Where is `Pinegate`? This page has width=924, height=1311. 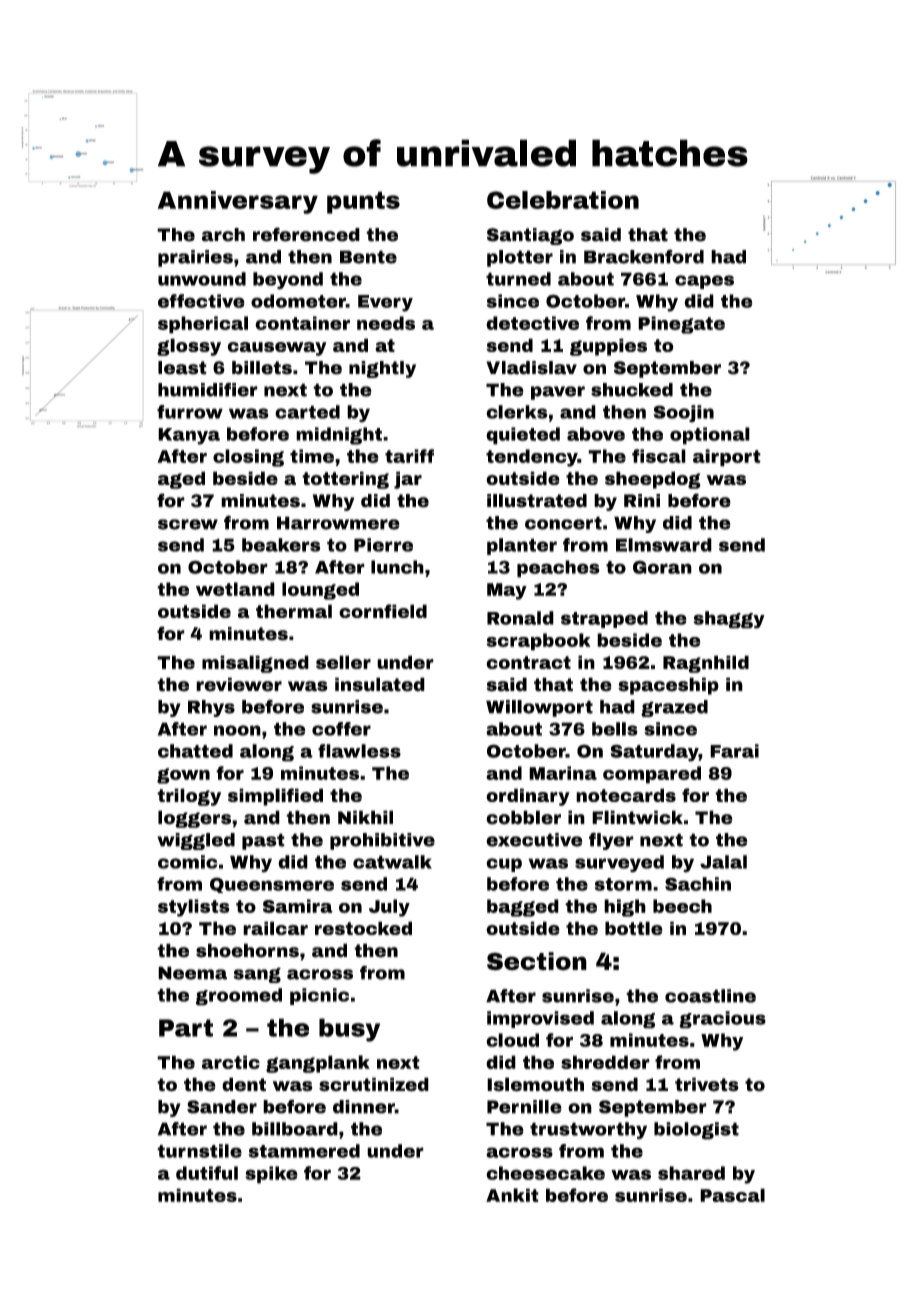
Pinegate is located at coordinates (681, 325).
